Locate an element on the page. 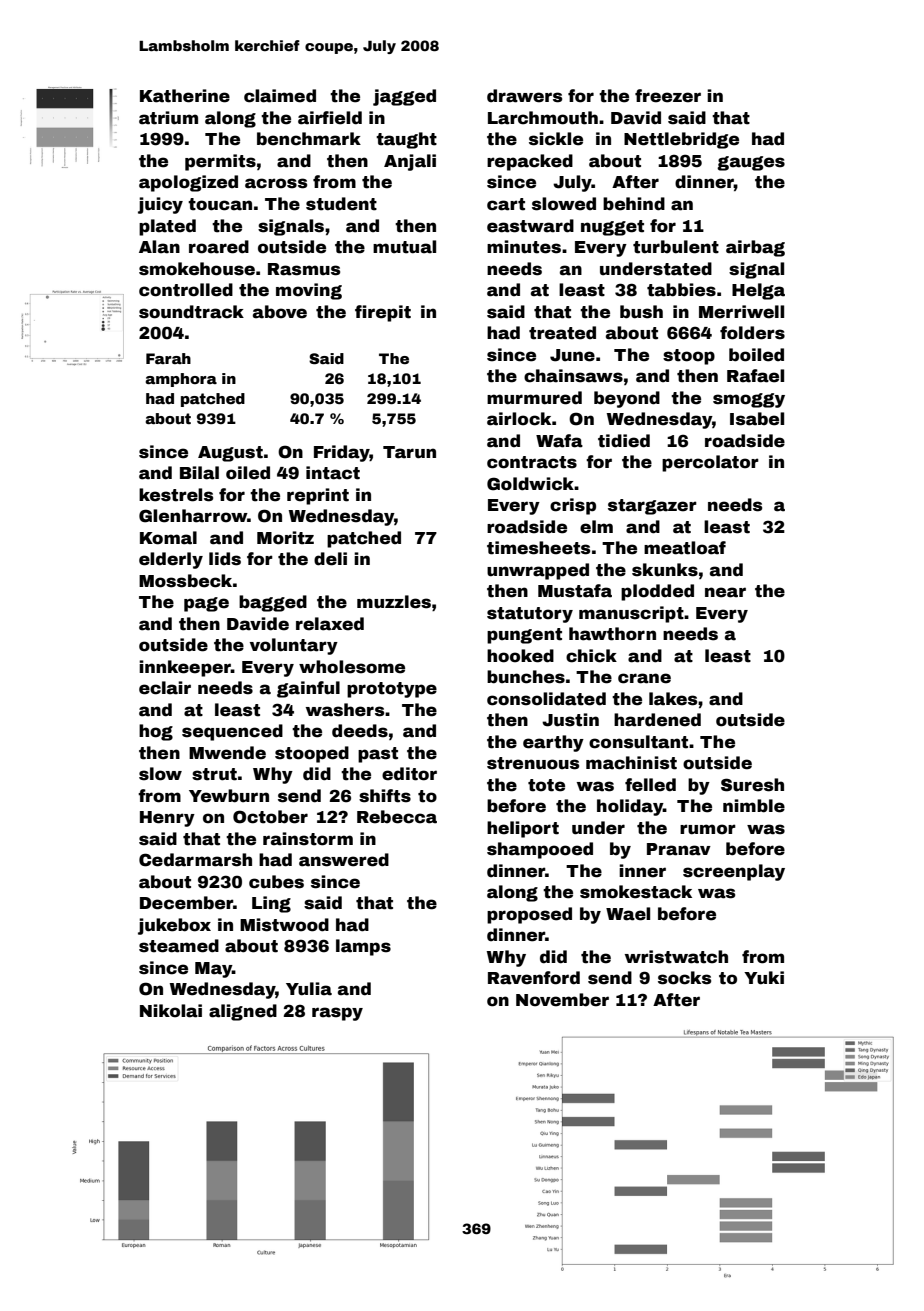 The width and height of the page is (924, 1311). felled is located at coordinates (650, 785).
